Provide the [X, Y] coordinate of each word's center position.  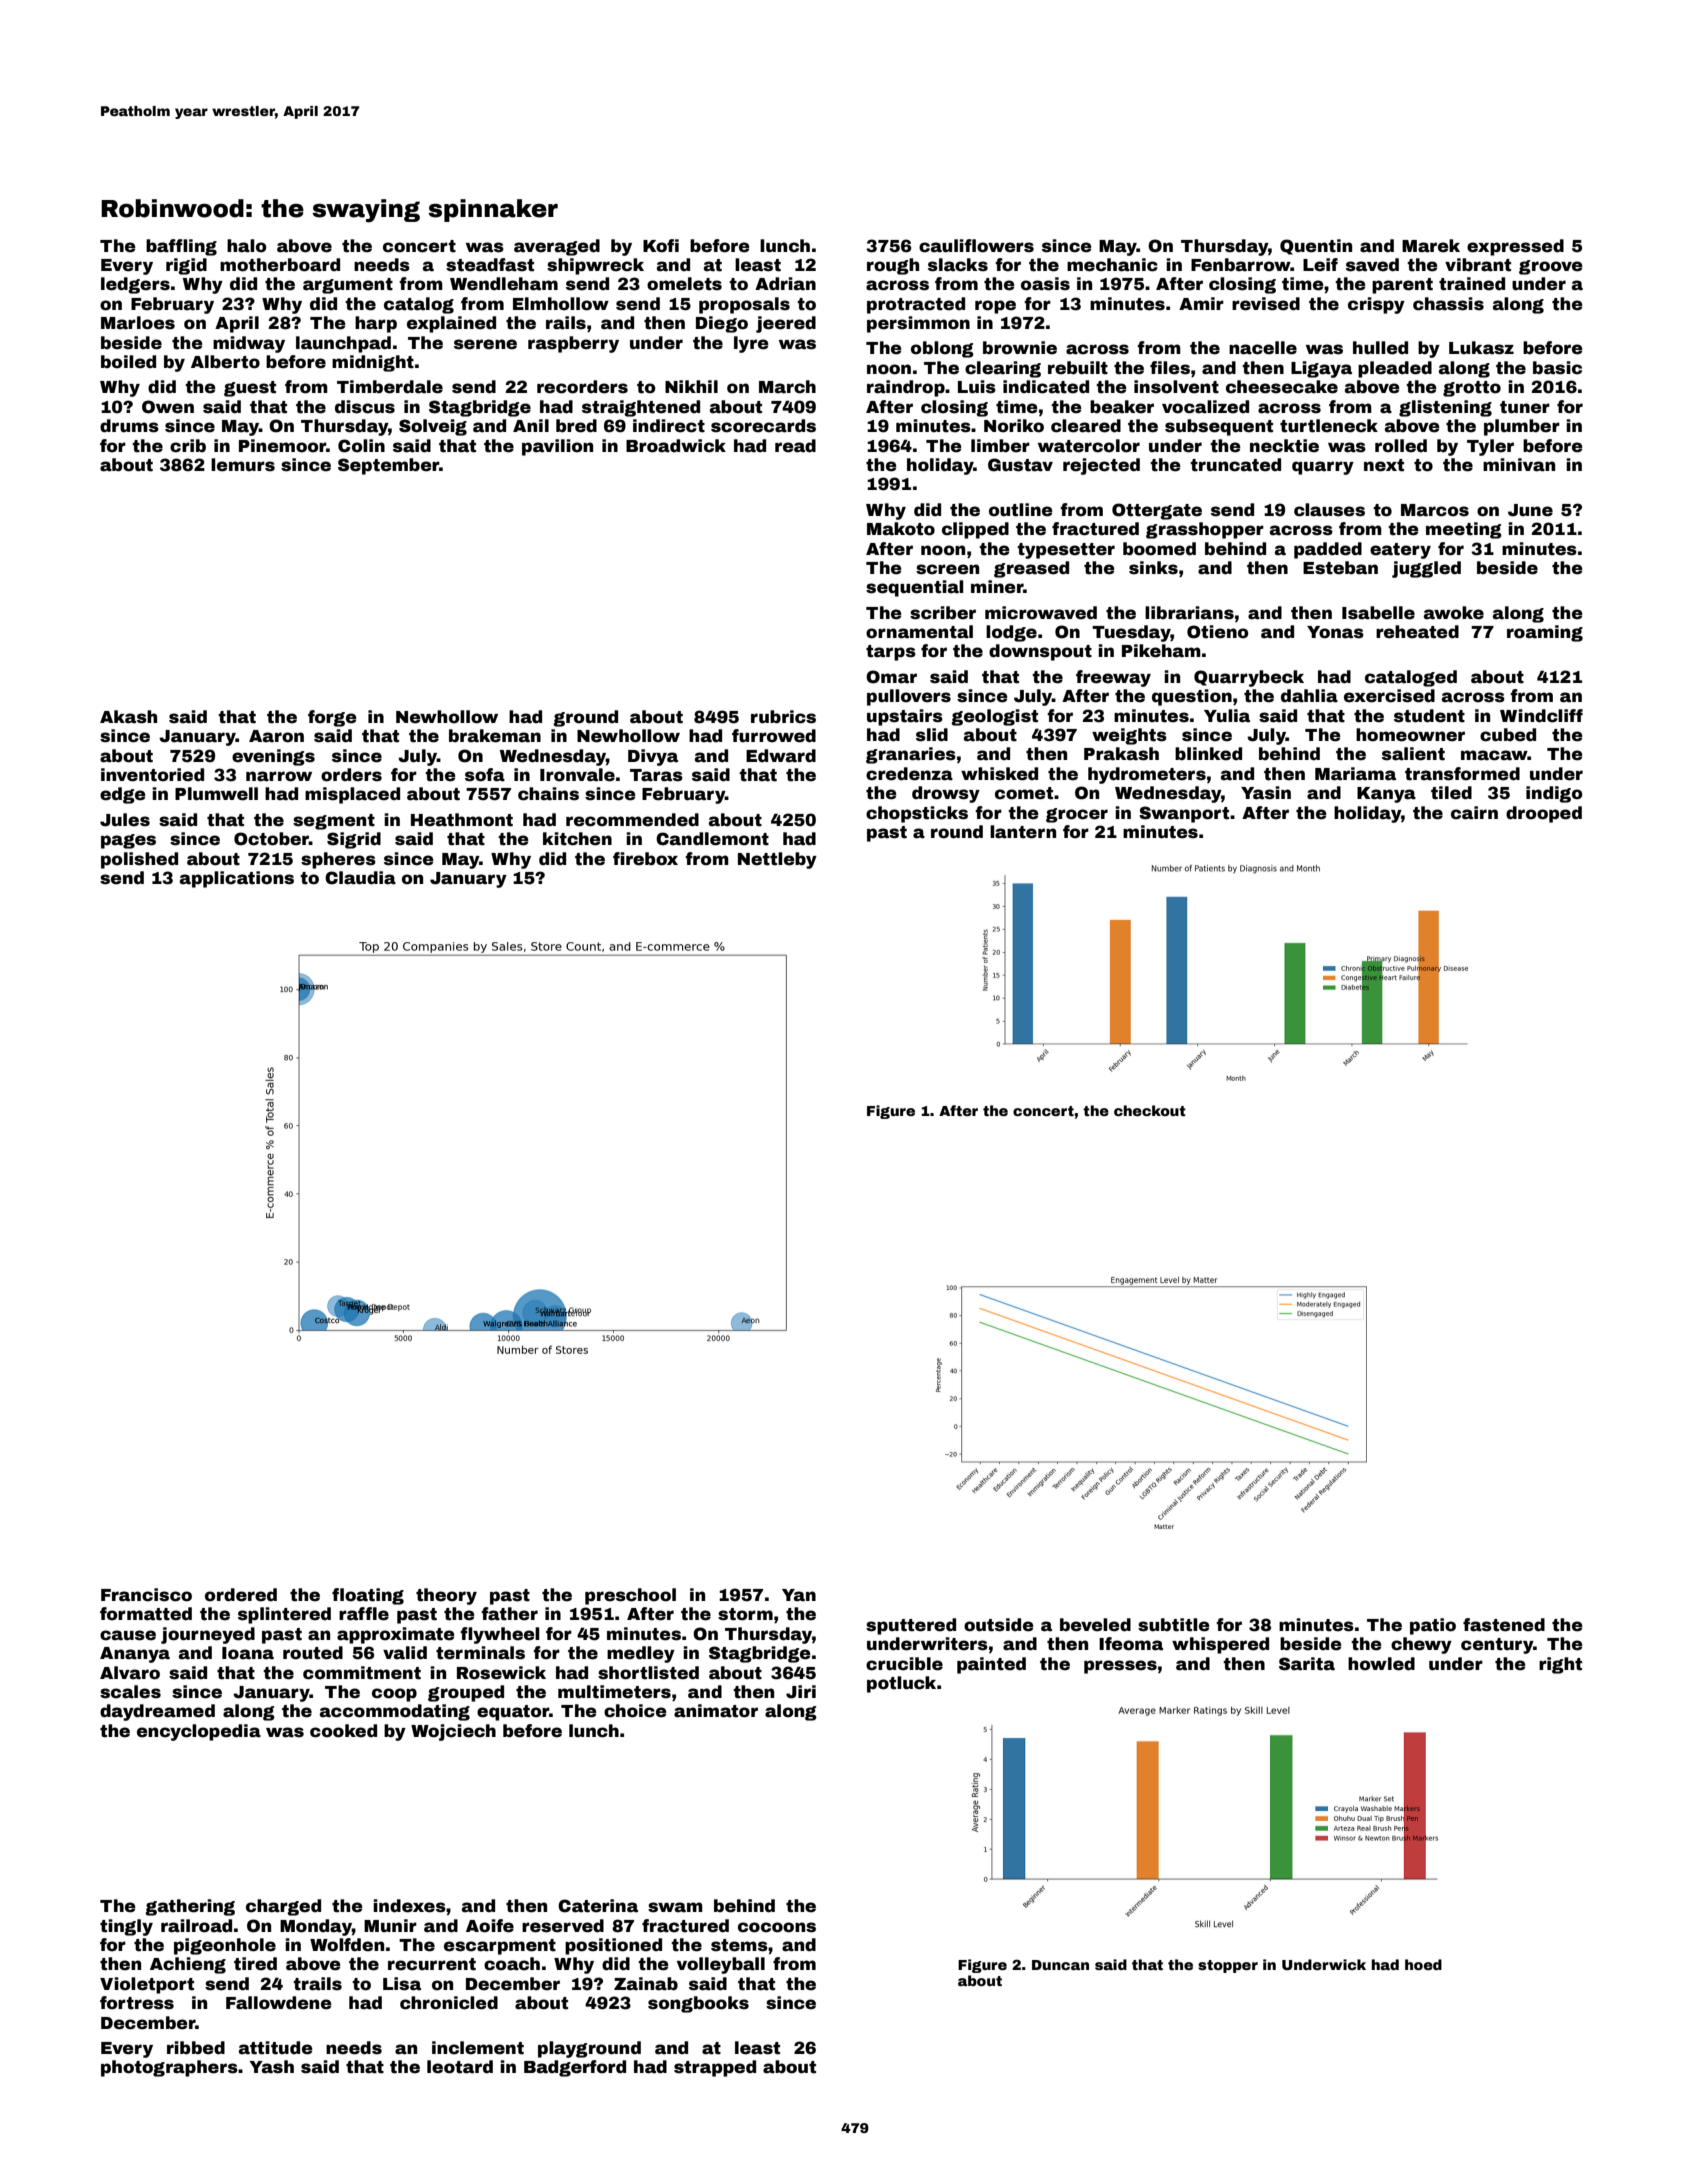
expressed [1515, 247]
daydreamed [157, 1712]
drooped [1544, 814]
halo [247, 246]
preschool [630, 1596]
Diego [722, 324]
